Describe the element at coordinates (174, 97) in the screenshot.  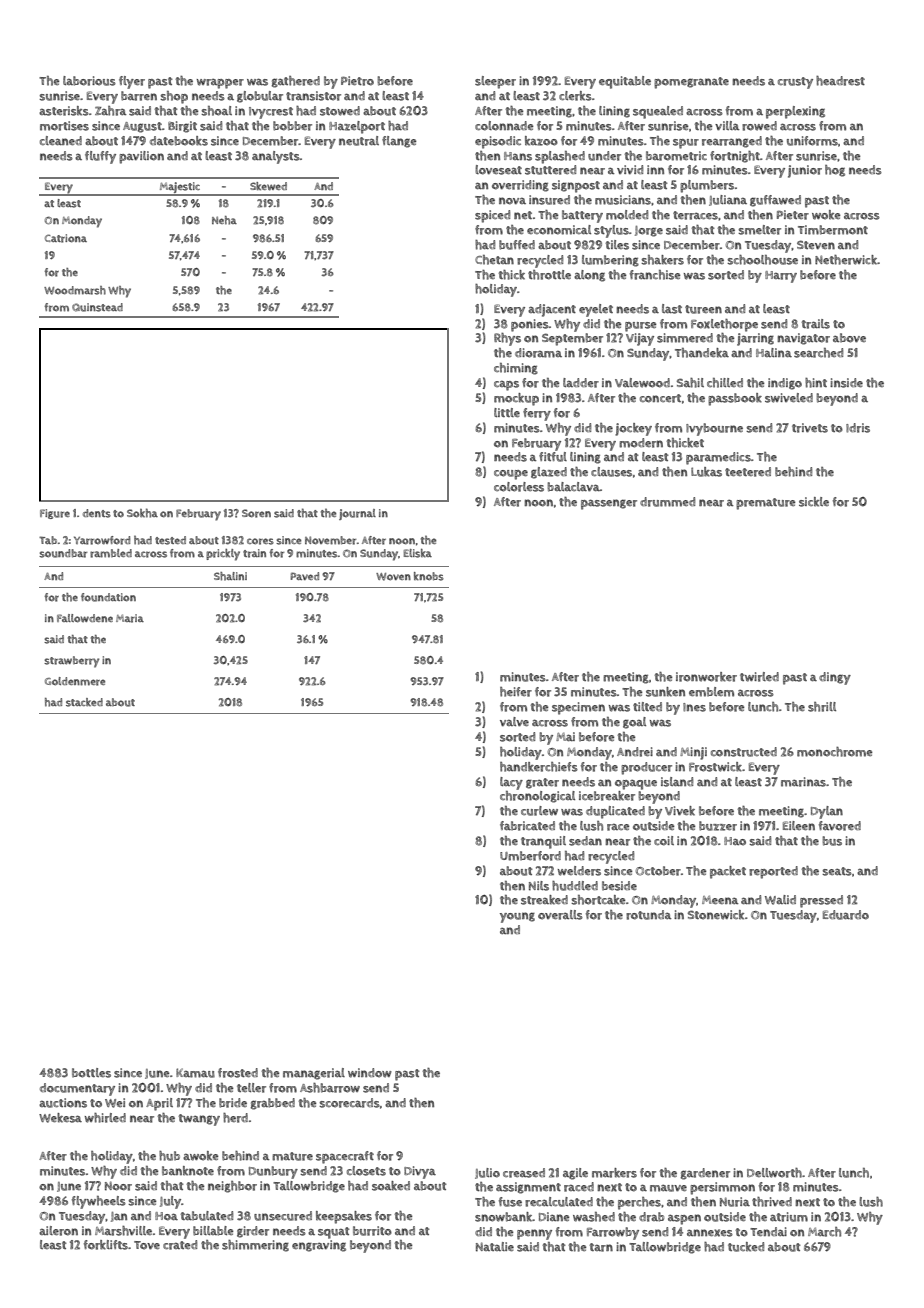
I see `shop` at that location.
